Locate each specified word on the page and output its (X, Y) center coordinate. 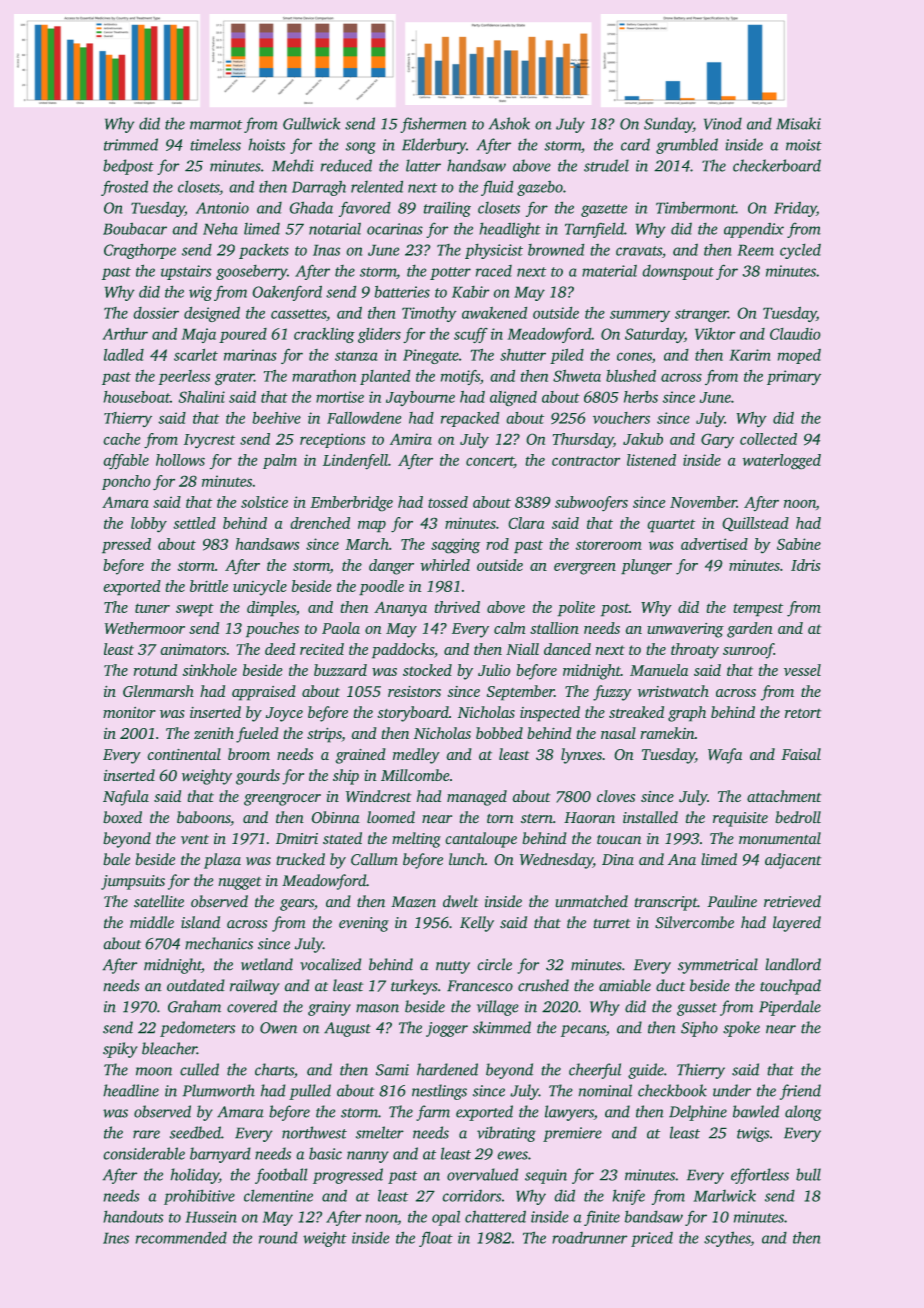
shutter (523, 355)
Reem (755, 250)
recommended (181, 1237)
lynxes (581, 756)
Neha (220, 228)
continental (184, 754)
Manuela (659, 670)
